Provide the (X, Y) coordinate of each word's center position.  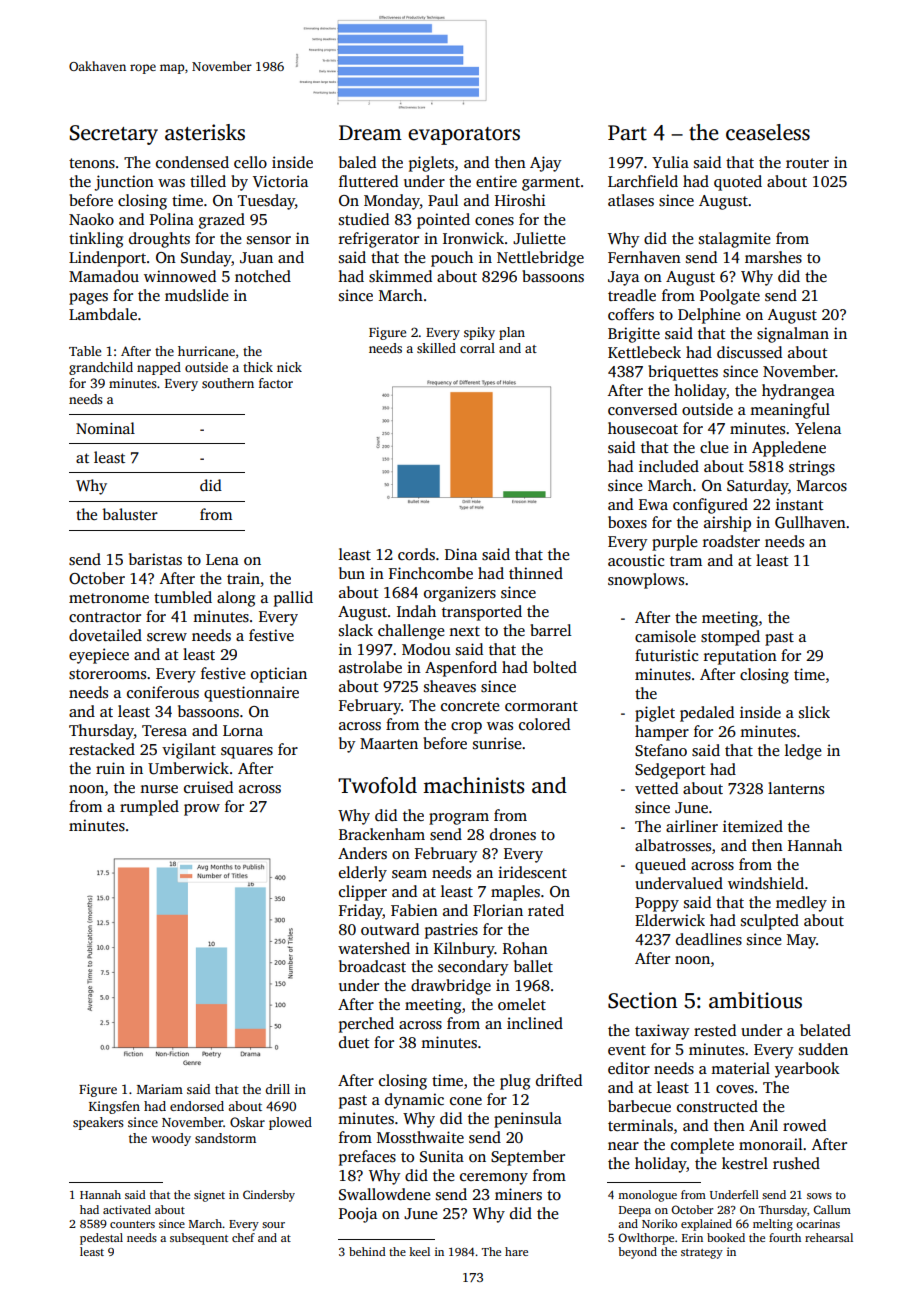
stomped (730, 638)
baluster (130, 514)
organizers (460, 594)
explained (706, 1225)
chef (243, 1237)
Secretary (114, 135)
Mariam (160, 1089)
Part (627, 133)
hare (516, 1251)
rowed (804, 1125)
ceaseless (768, 132)
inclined (535, 1023)
